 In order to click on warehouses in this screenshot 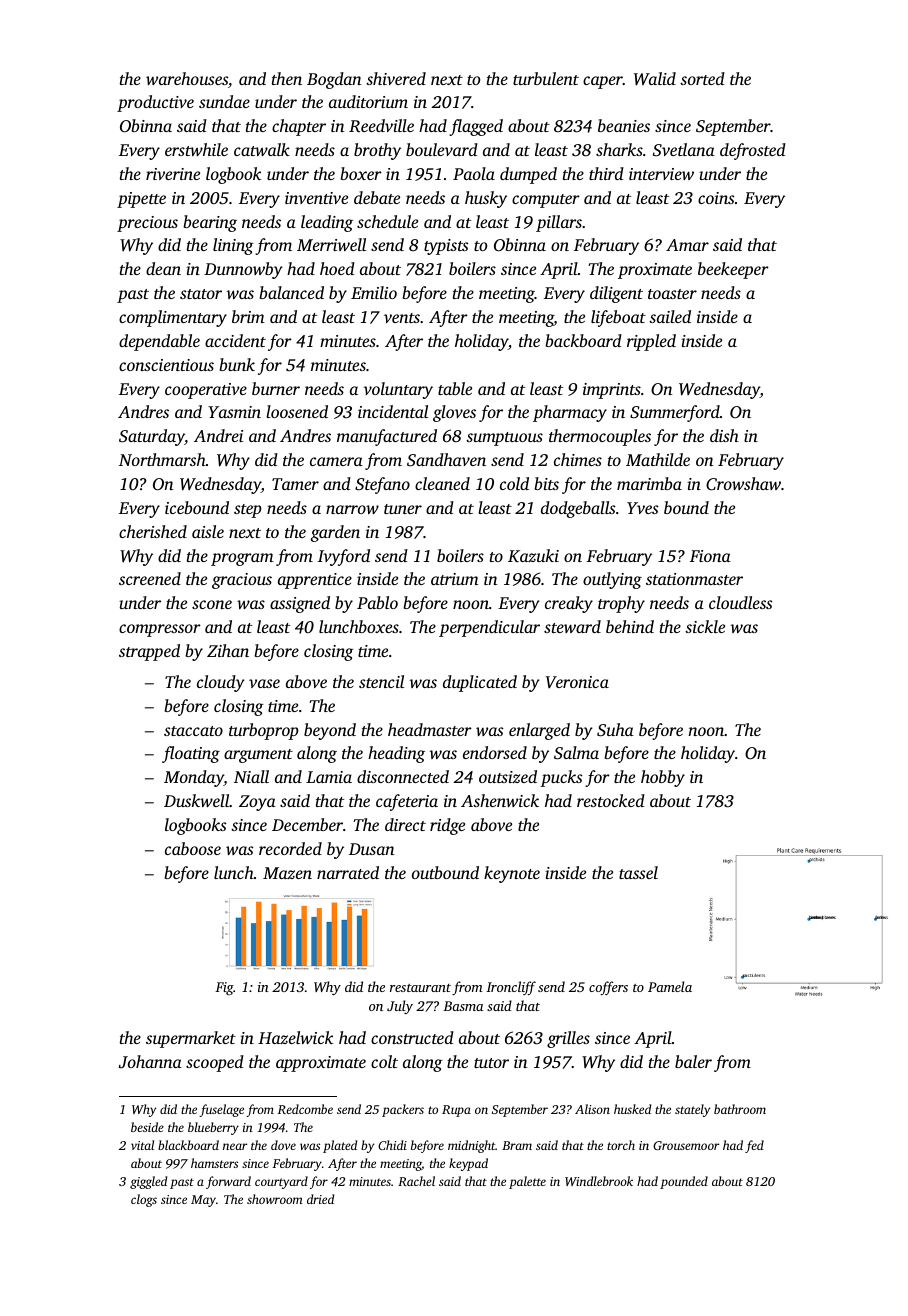, I will do `click(187, 78)`.
